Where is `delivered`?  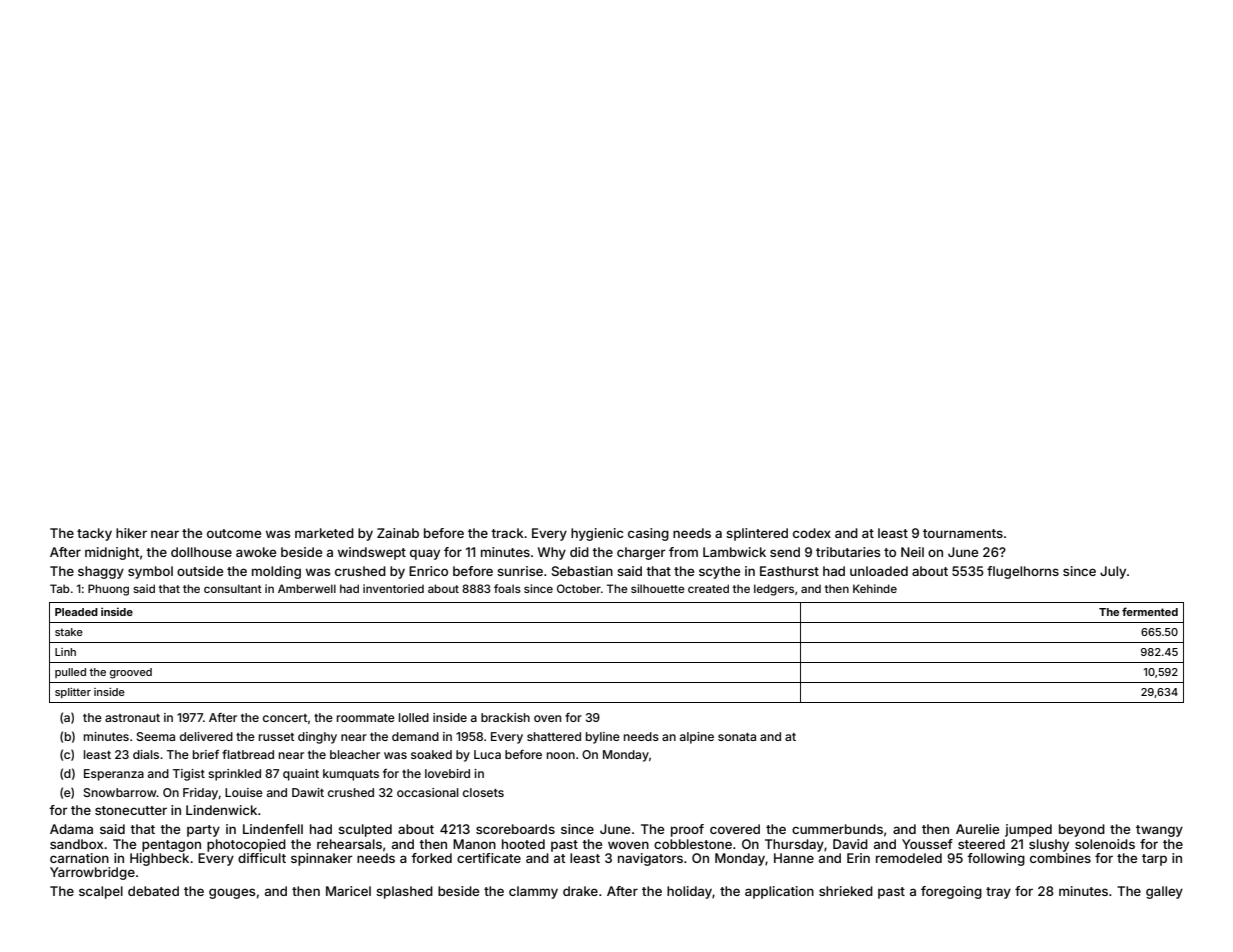
delivered is located at coordinates (206, 736).
